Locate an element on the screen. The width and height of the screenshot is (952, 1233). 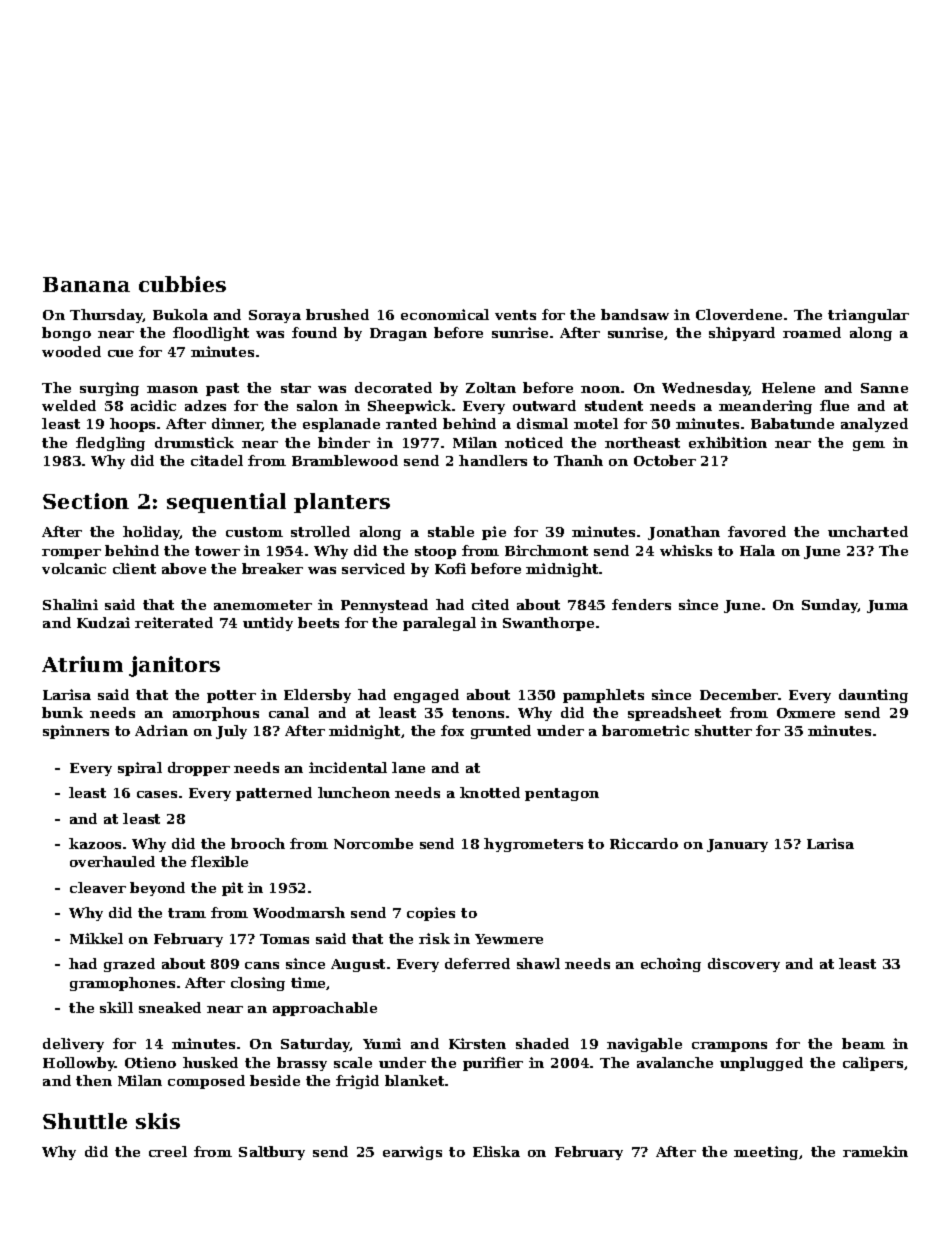
vents is located at coordinates (515, 315).
